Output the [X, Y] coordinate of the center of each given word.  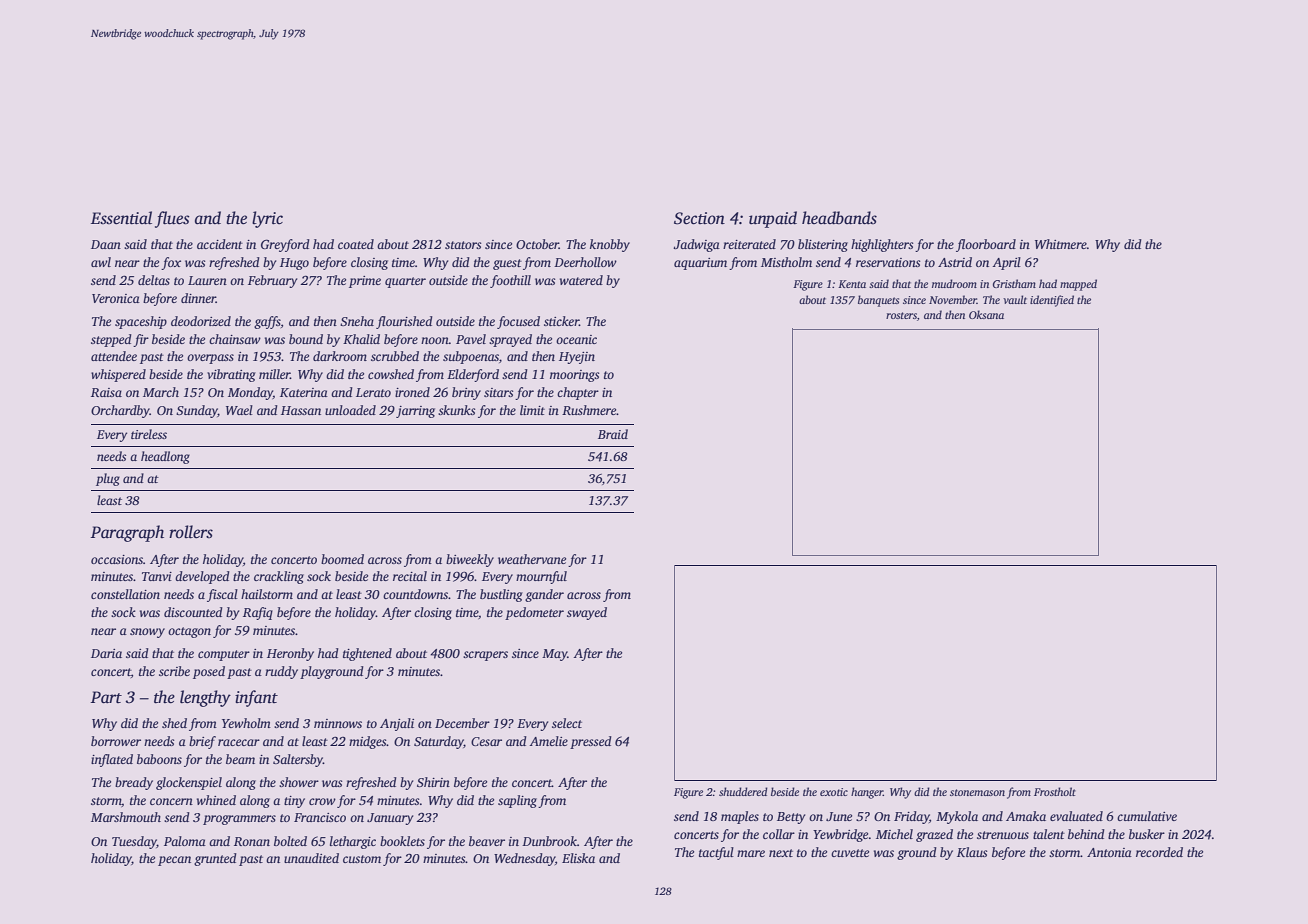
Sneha [357, 321]
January [390, 819]
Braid [613, 434]
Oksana [986, 314]
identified [1052, 301]
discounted [193, 612]
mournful [541, 577]
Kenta [852, 284]
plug [108, 479]
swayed [587, 613]
